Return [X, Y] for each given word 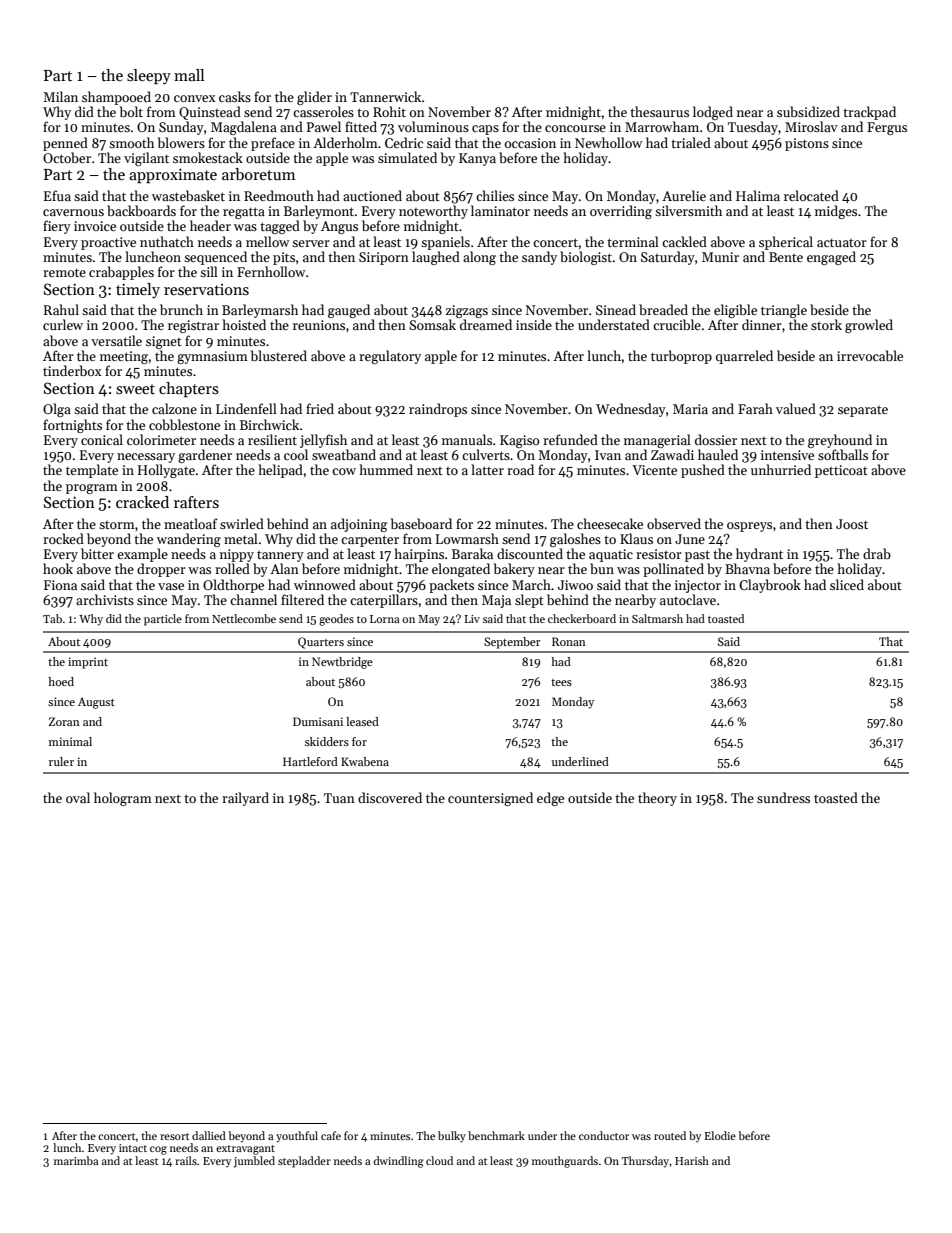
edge [550, 799]
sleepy [149, 77]
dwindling [399, 1162]
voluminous [433, 126]
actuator [842, 242]
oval [78, 797]
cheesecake [610, 523]
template [92, 471]
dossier [716, 439]
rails [186, 1160]
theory [657, 799]
